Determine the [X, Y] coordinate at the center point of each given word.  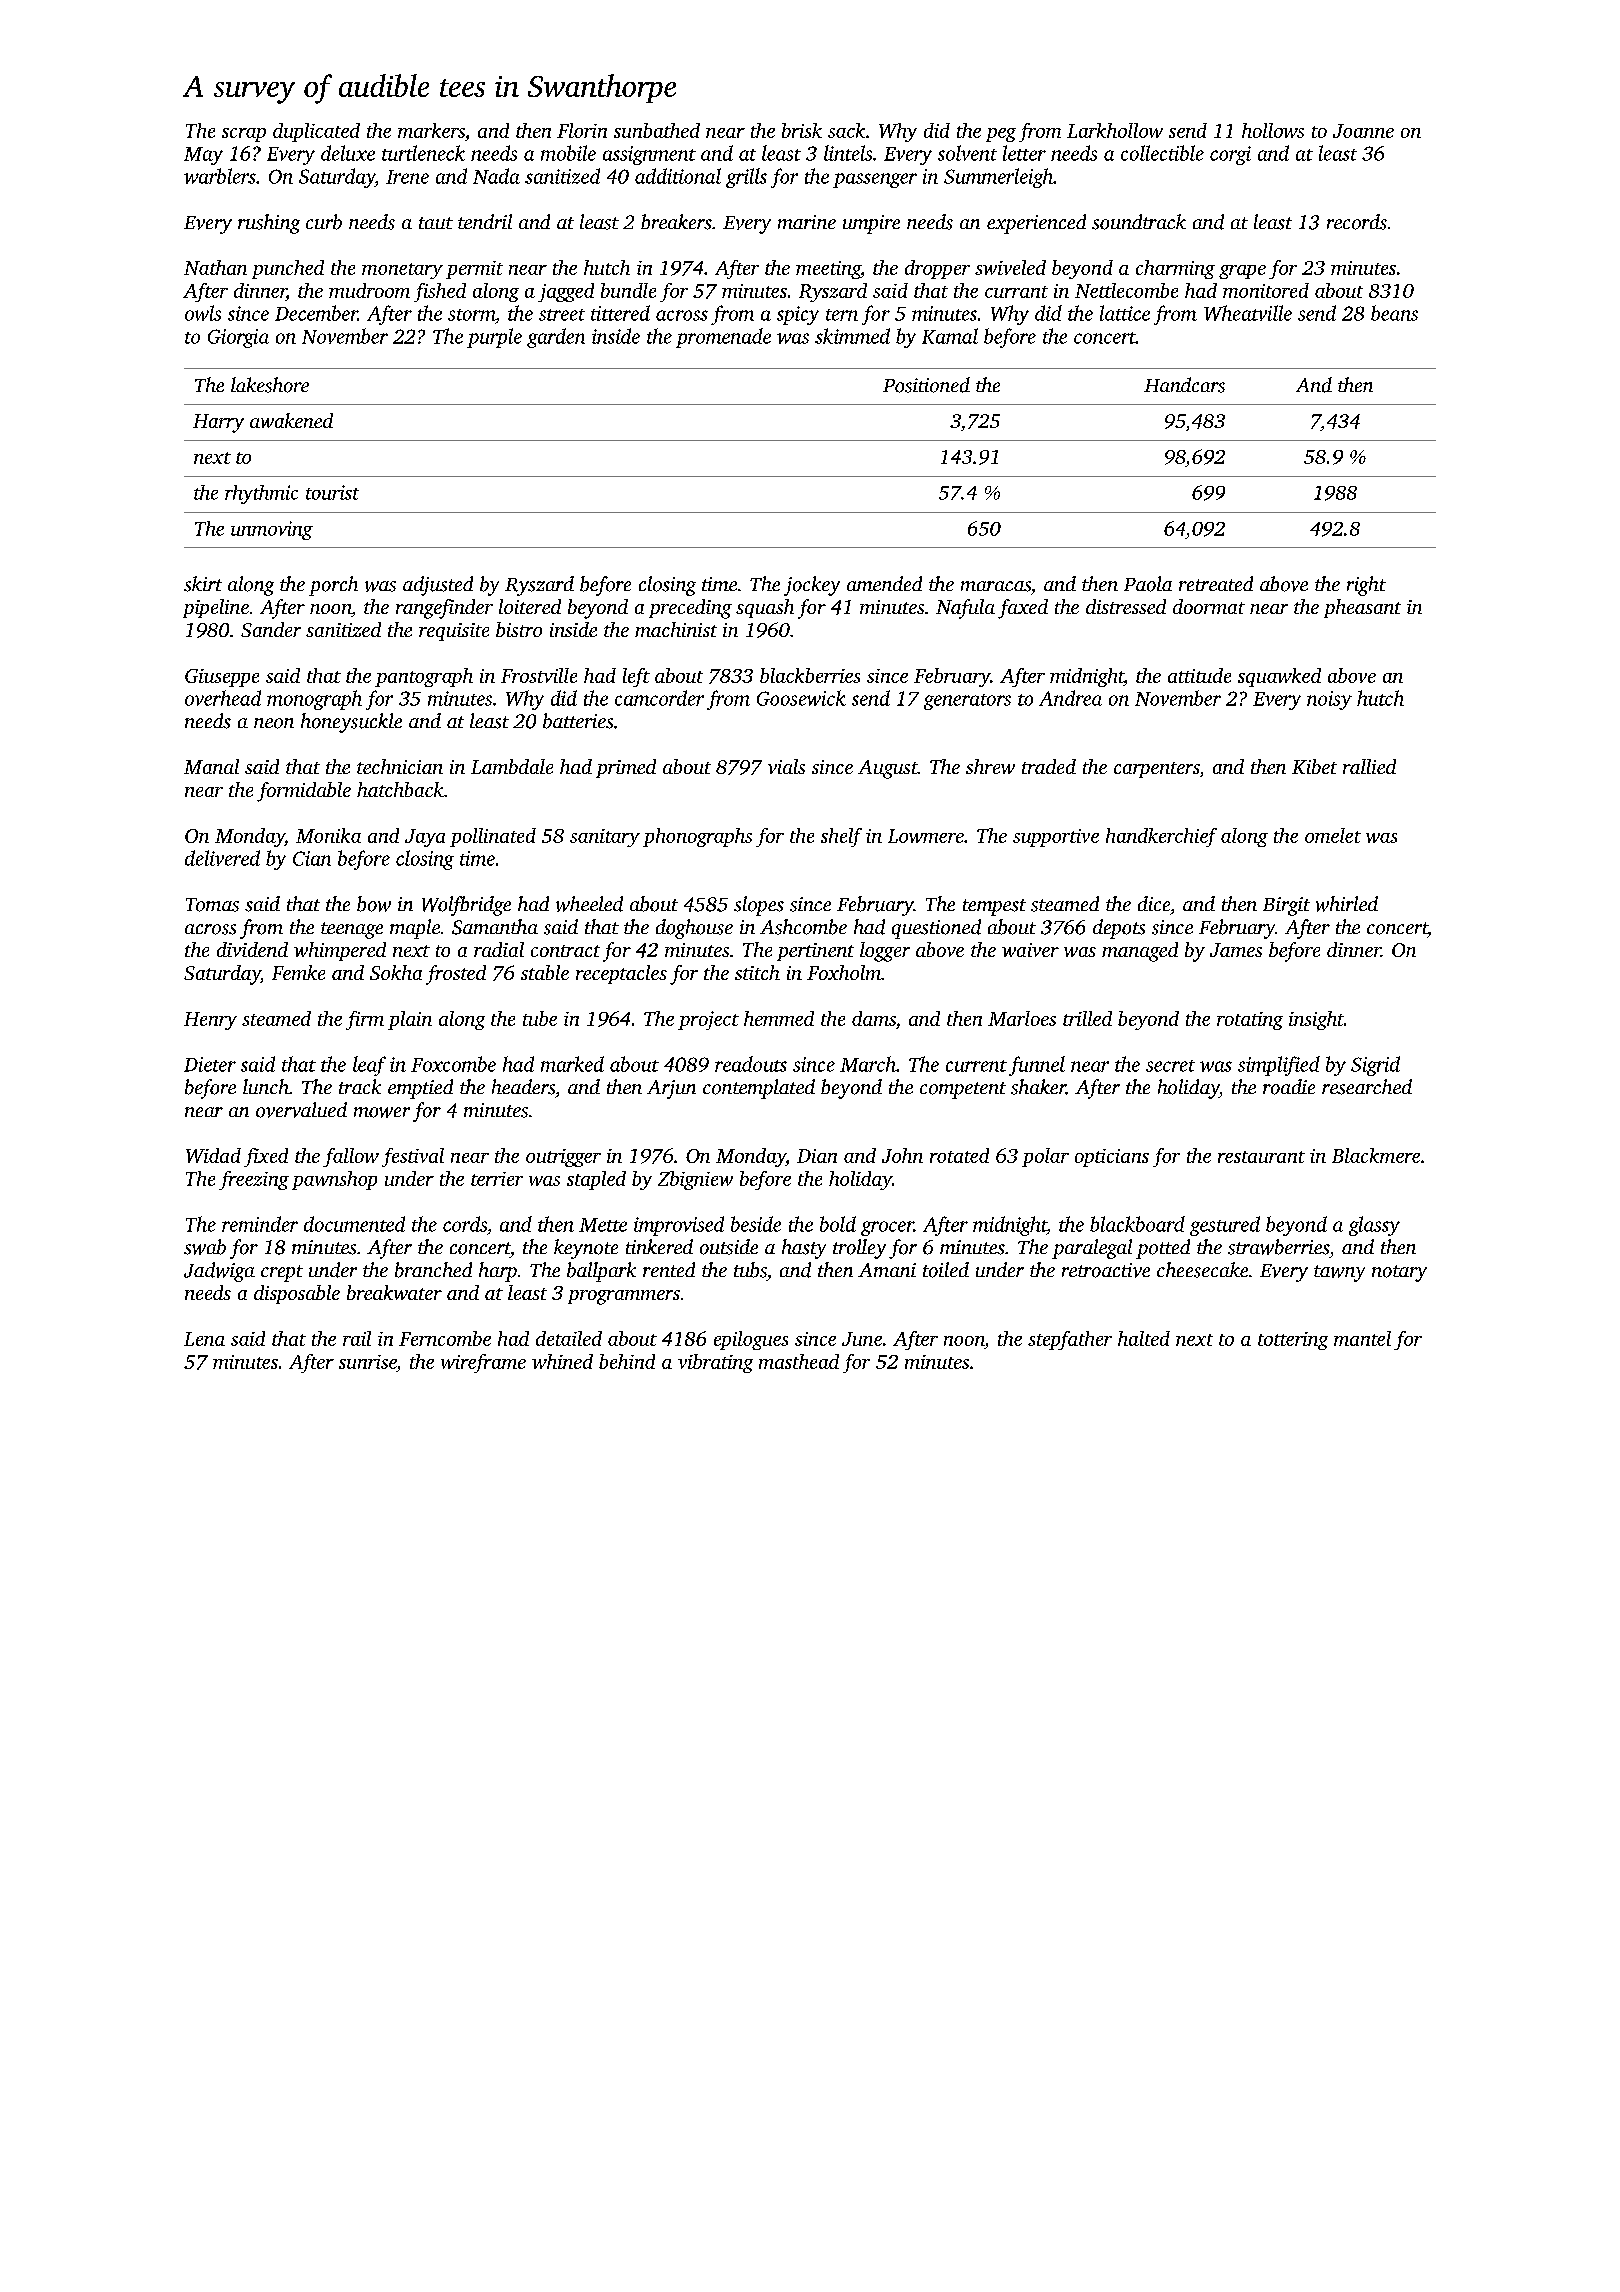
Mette [603, 1225]
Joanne [1363, 131]
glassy [1374, 1226]
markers [431, 130]
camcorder [659, 698]
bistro [519, 629]
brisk [802, 130]
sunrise [368, 1362]
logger [885, 952]
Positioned [926, 385]
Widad [213, 1155]
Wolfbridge [466, 906]
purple [494, 338]
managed [1140, 952]
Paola [1148, 584]
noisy [1329, 700]
